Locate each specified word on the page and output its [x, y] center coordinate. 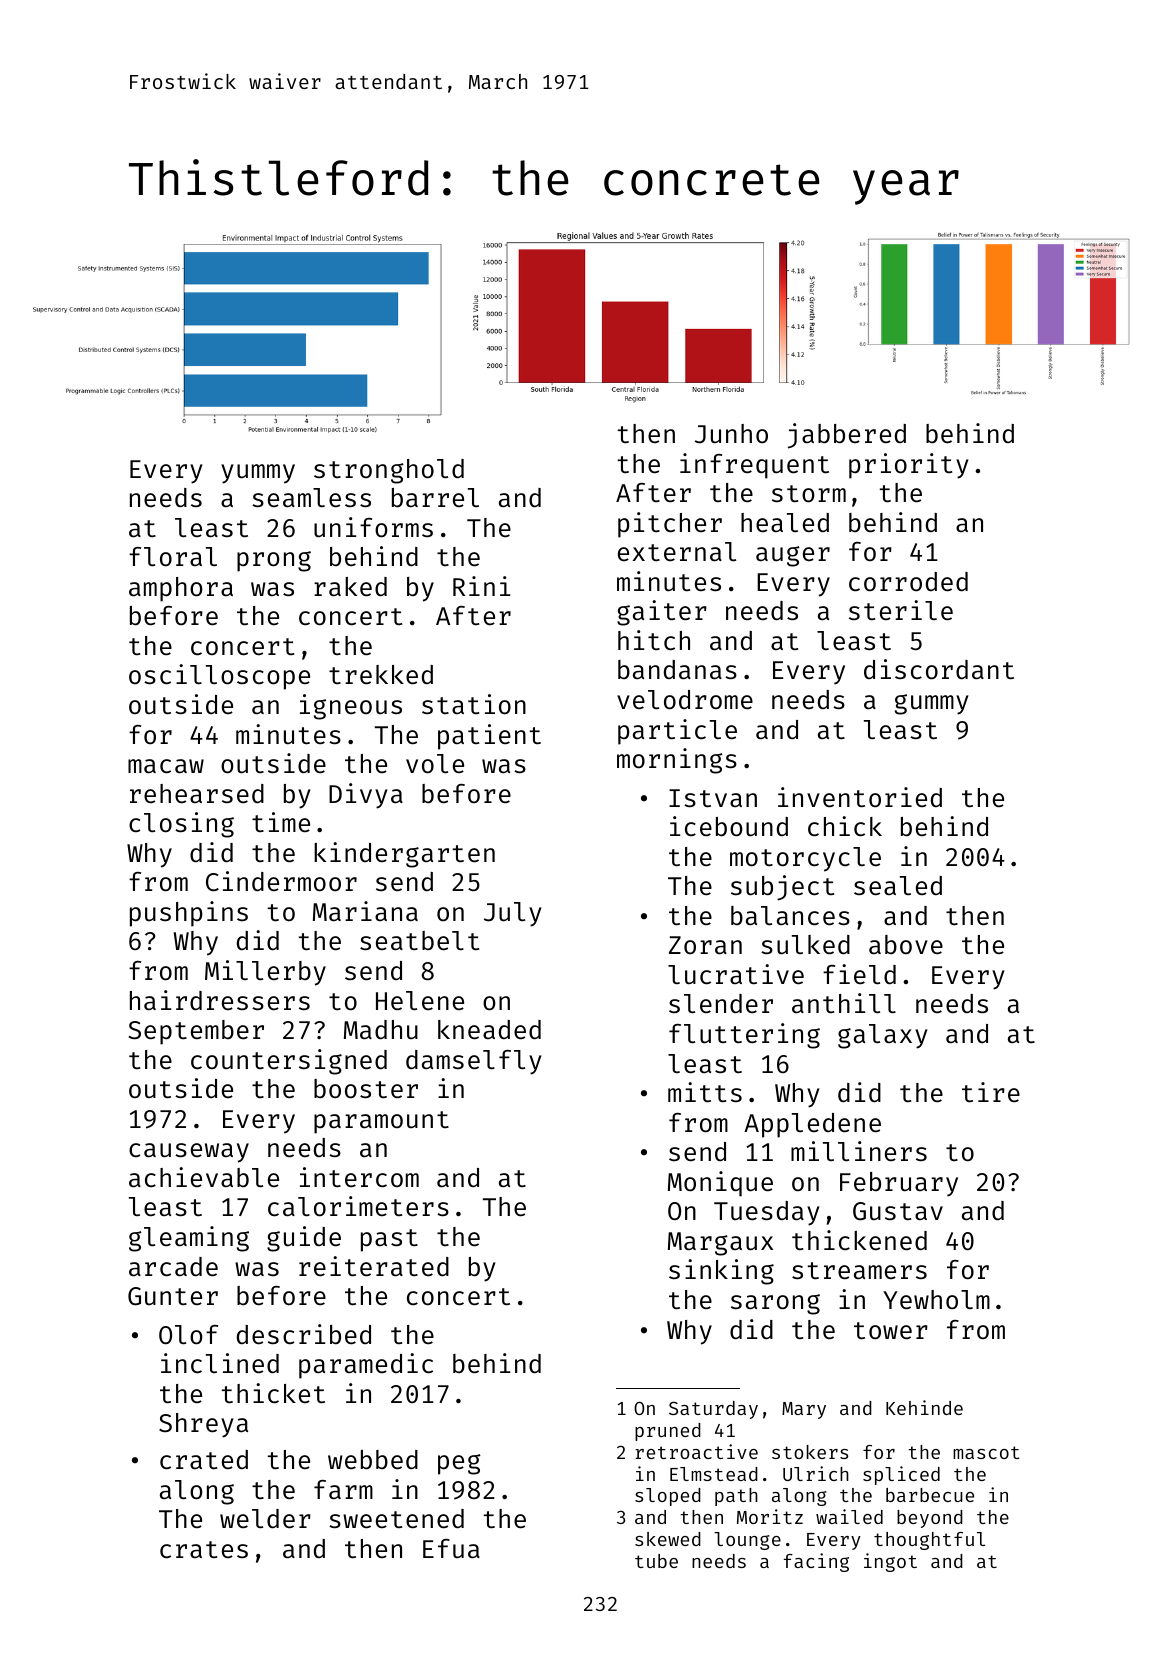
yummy [258, 474]
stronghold [389, 471]
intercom [359, 1177]
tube [656, 1561]
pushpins [189, 914]
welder [265, 1519]
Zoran [705, 945]
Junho [731, 434]
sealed [898, 886]
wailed [849, 1516]
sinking [721, 1272]
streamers [859, 1271]
